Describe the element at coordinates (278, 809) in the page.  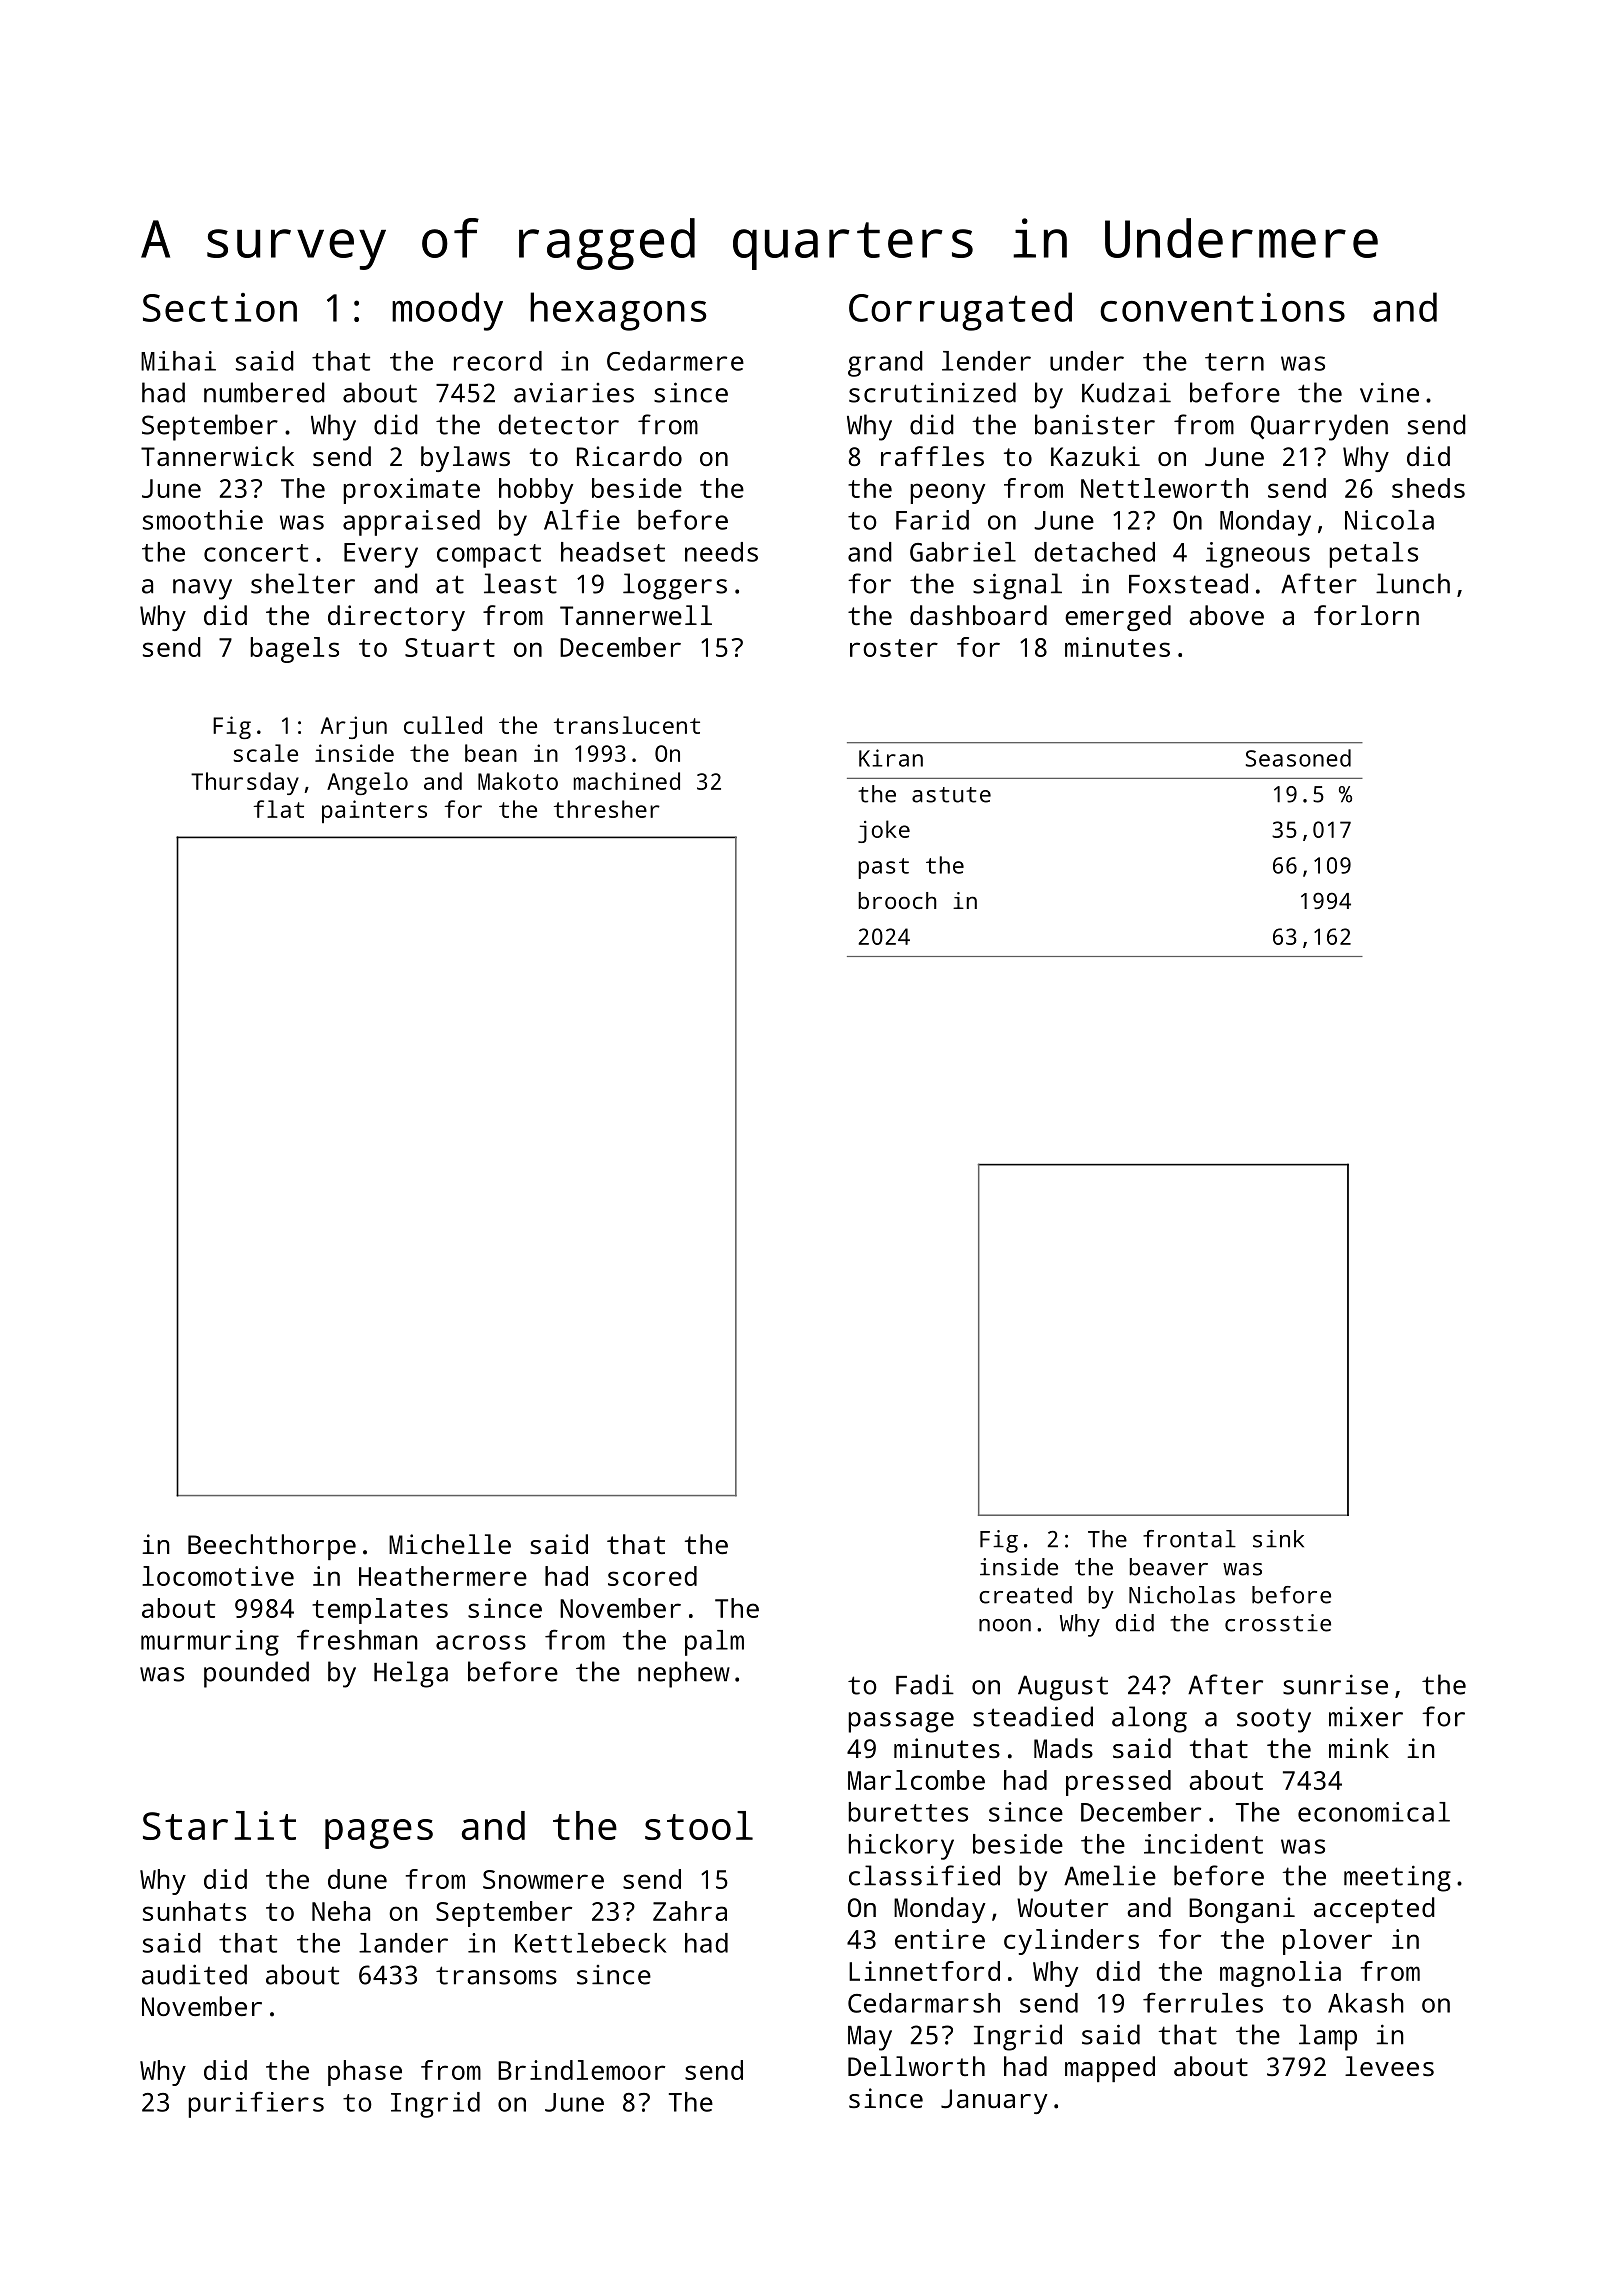
I see `flat` at that location.
